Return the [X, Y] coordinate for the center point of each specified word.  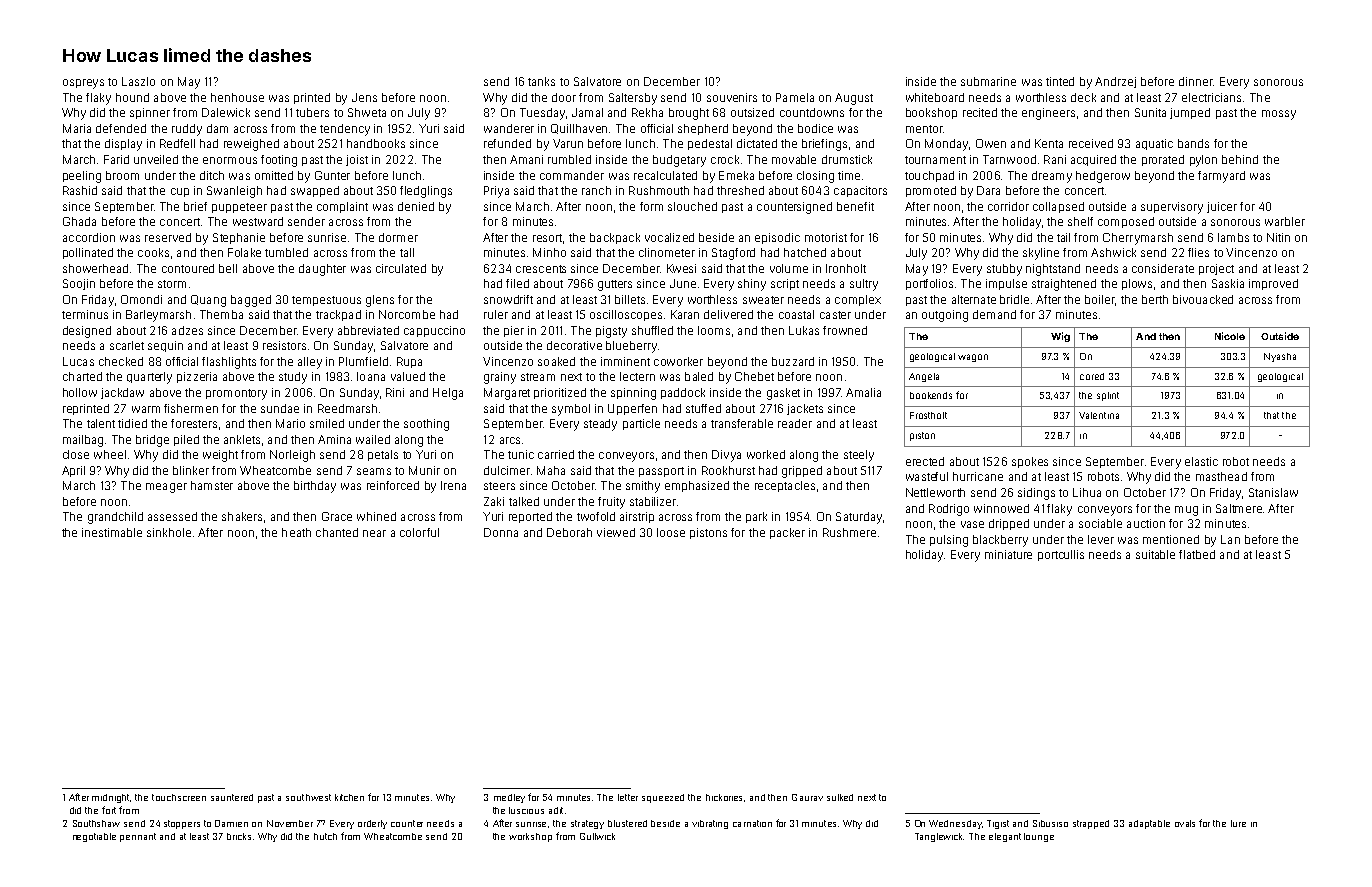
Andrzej [1115, 82]
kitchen [349, 797]
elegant [1005, 837]
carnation [752, 823]
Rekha [647, 112]
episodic [777, 238]
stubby [1004, 270]
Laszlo [138, 81]
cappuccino [434, 331]
